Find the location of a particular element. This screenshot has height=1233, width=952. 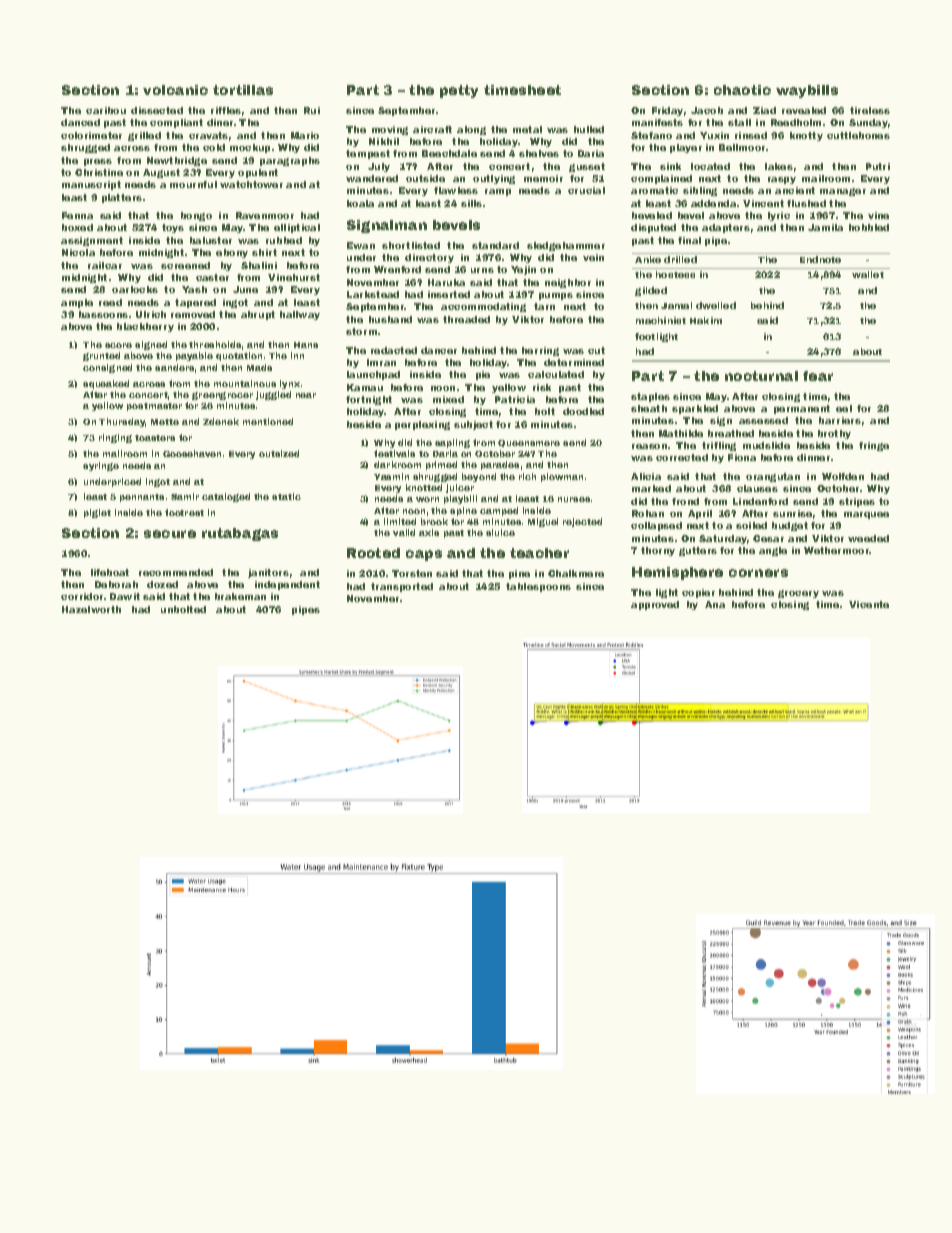

reason is located at coordinates (649, 446).
